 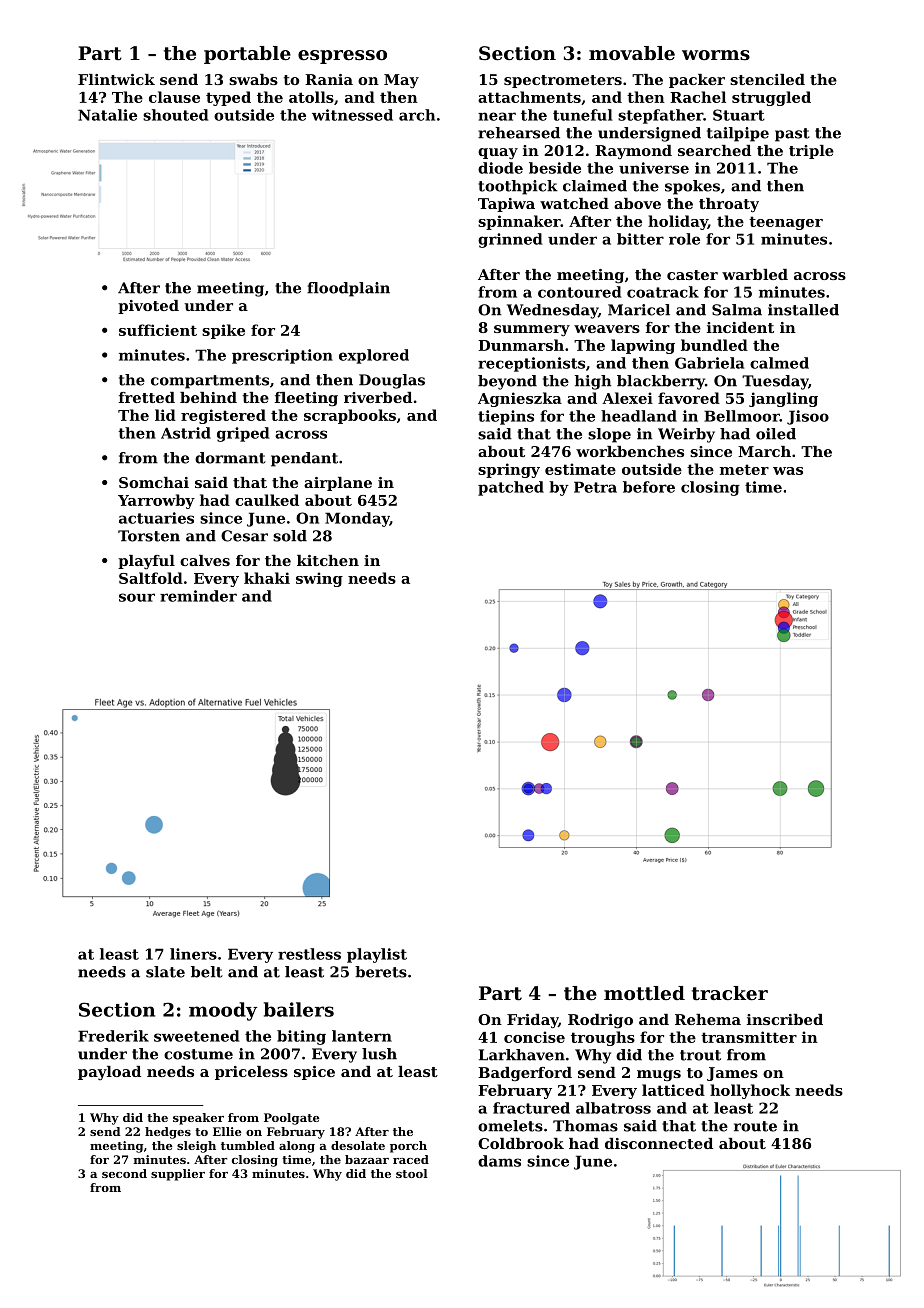 I want to click on second, so click(x=124, y=1173).
